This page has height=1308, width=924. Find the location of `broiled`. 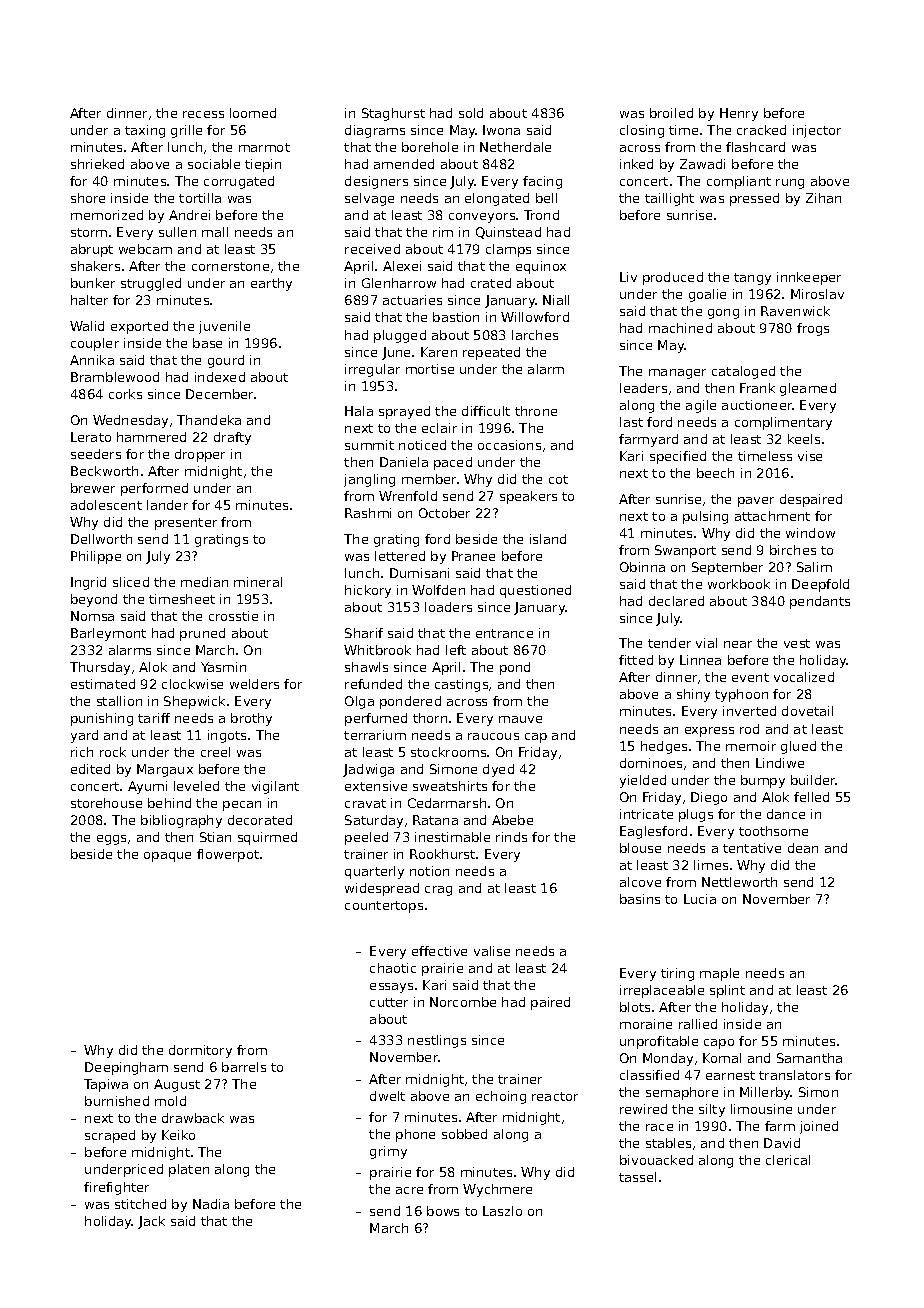

broiled is located at coordinates (671, 113).
